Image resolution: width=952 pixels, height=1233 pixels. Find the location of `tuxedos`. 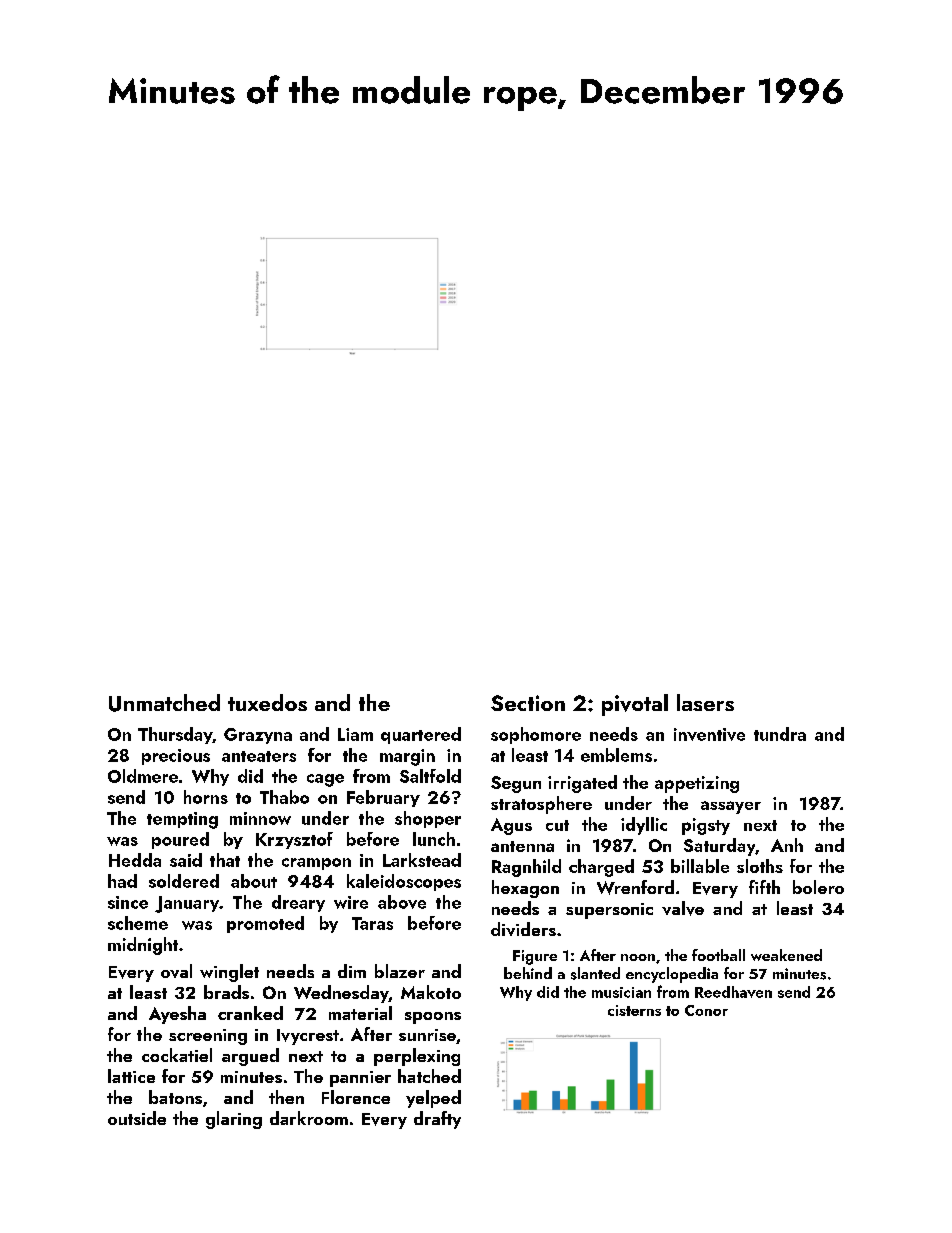

tuxedos is located at coordinates (267, 702).
